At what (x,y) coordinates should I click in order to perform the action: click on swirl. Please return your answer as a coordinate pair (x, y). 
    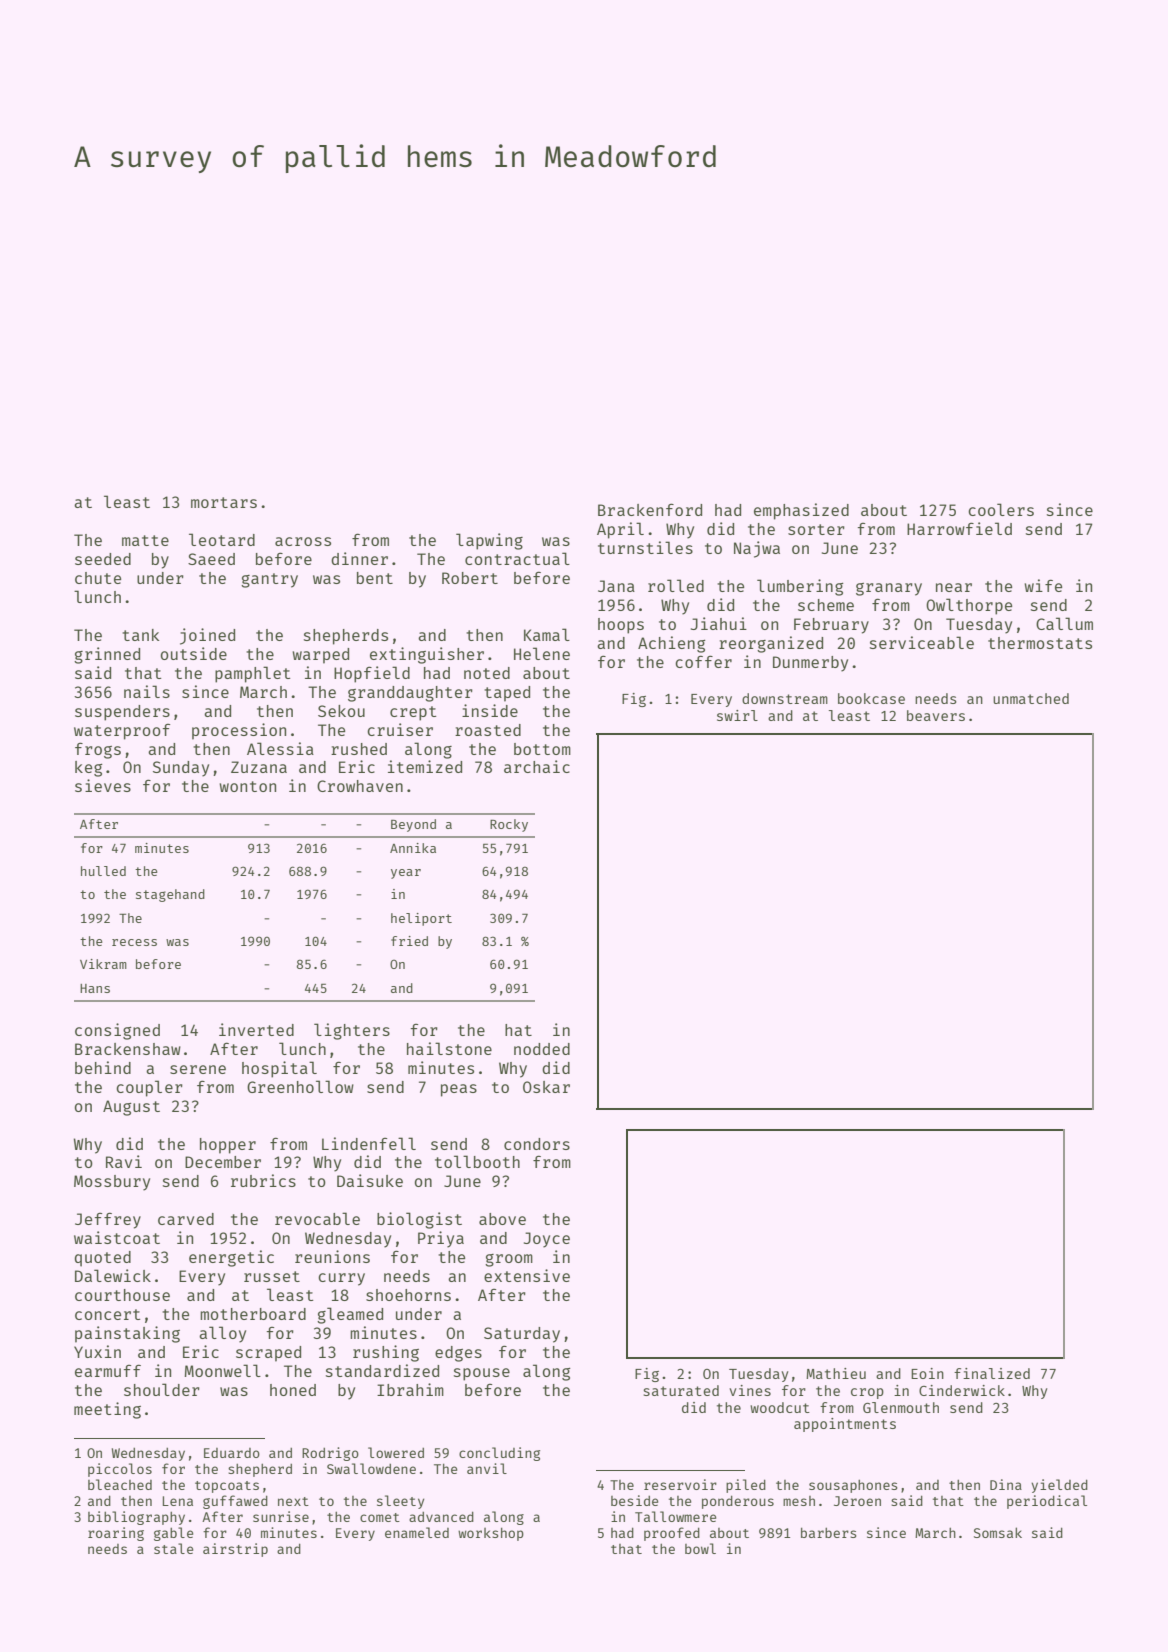
    Looking at the image, I should click on (737, 715).
